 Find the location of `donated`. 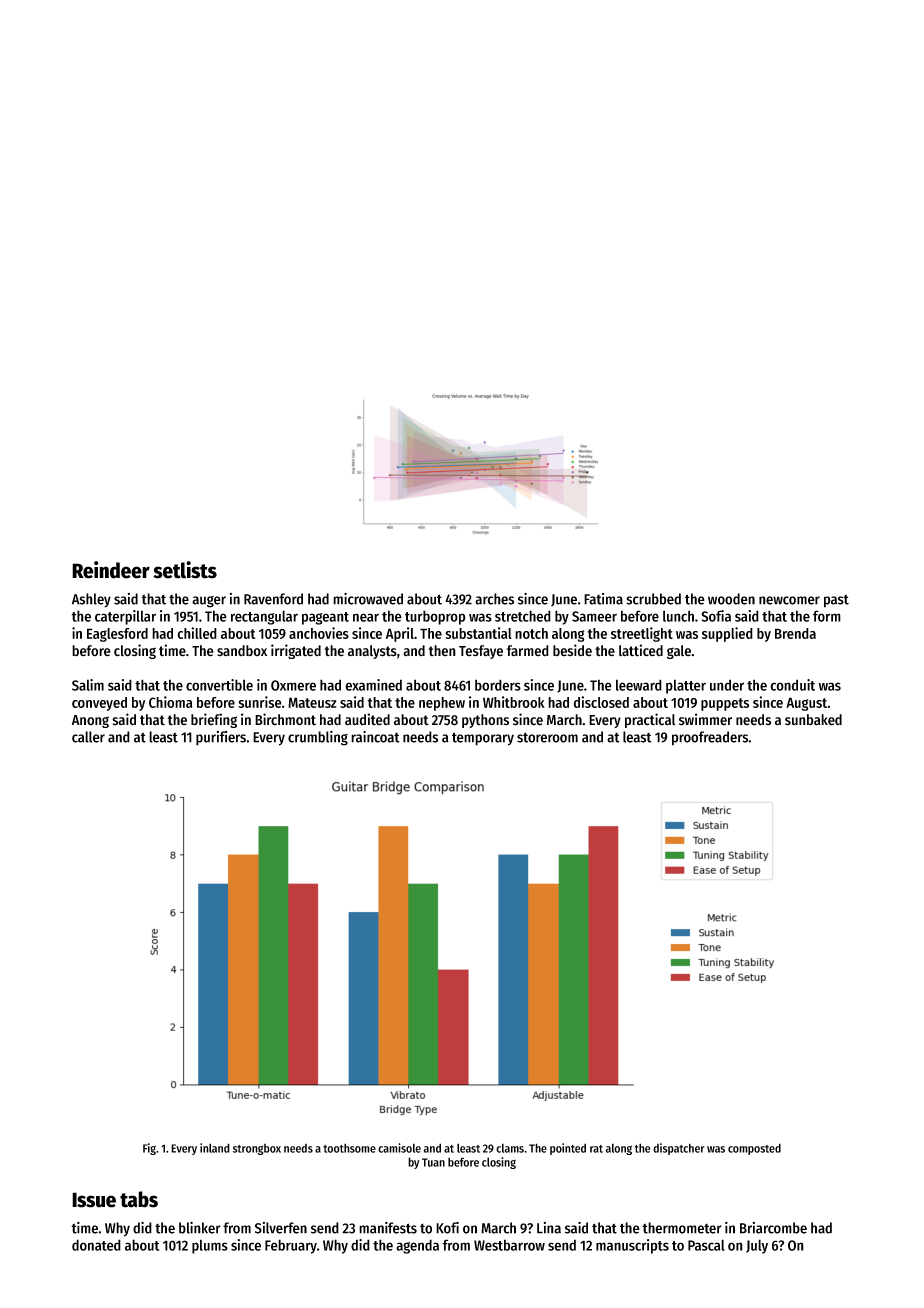

donated is located at coordinates (96, 1245).
